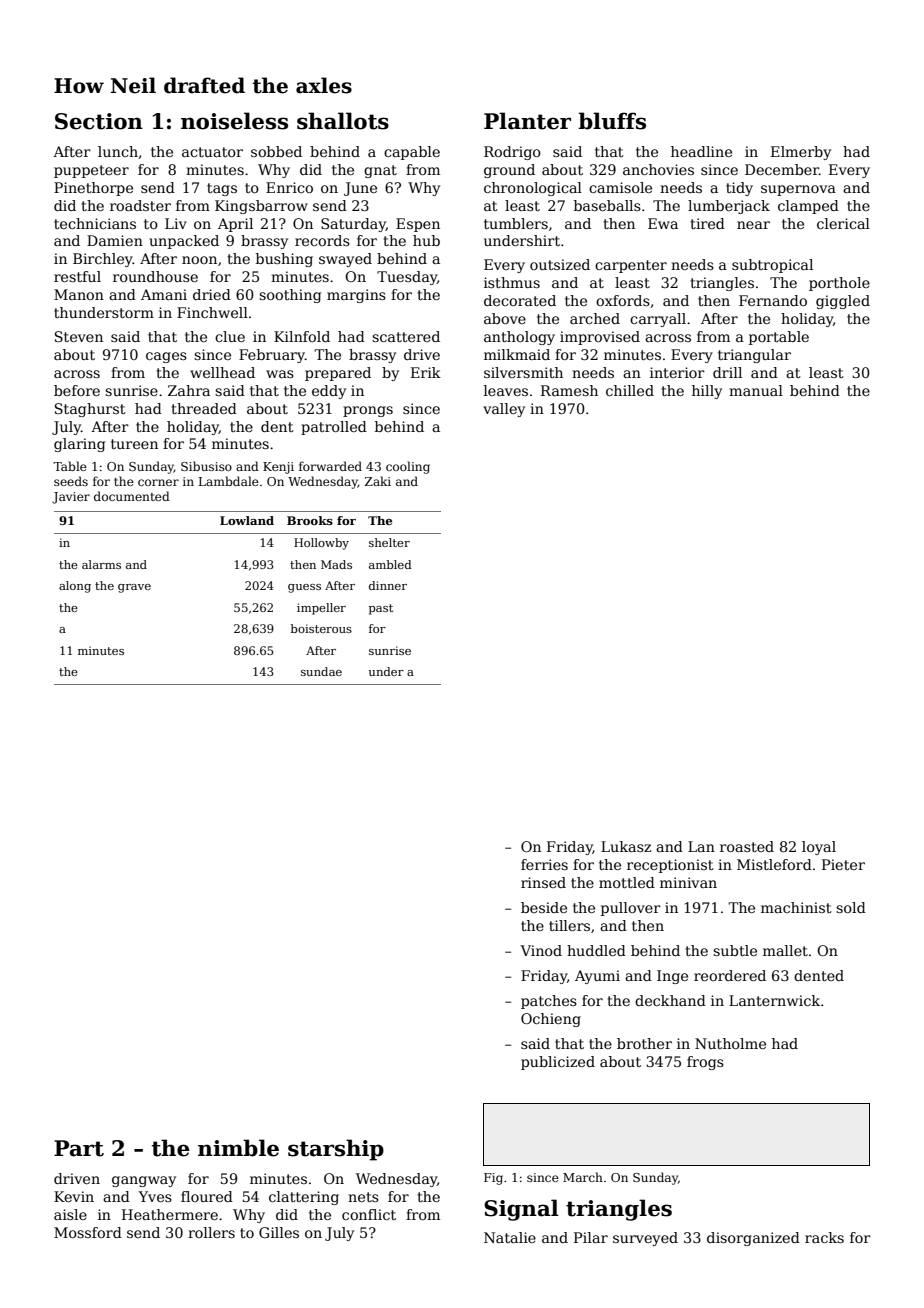 The height and width of the image is (1308, 924). What do you see at coordinates (207, 1196) in the image?
I see `floured` at bounding box center [207, 1196].
